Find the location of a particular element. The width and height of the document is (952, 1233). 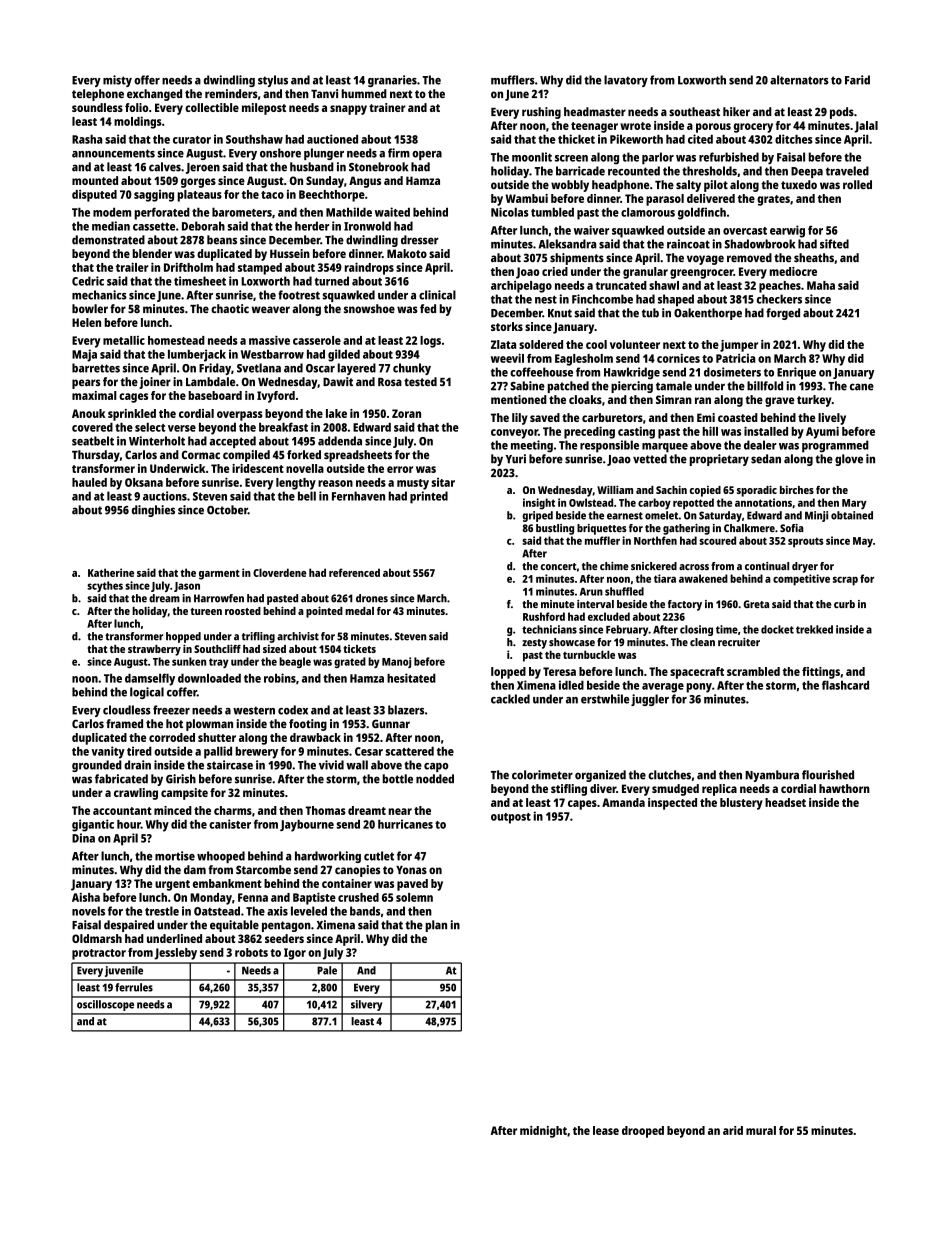

taco is located at coordinates (272, 195).
